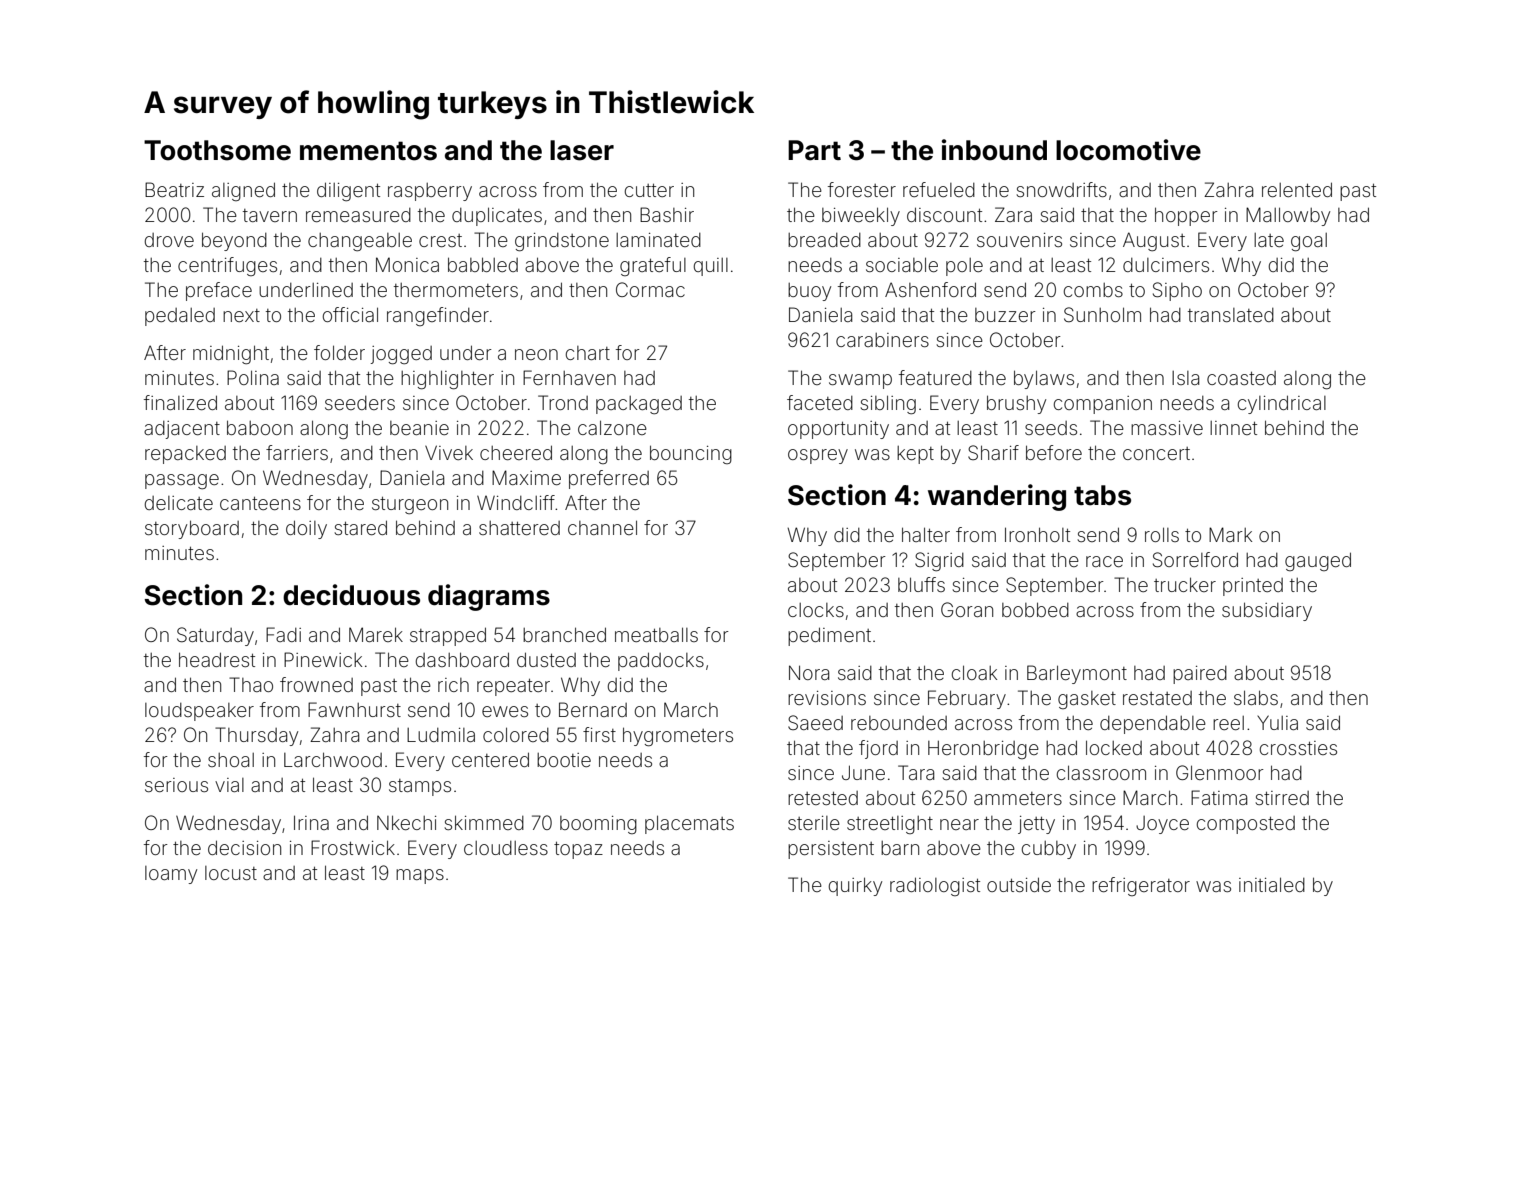 The image size is (1523, 1177). I want to click on Joyce, so click(1162, 825).
